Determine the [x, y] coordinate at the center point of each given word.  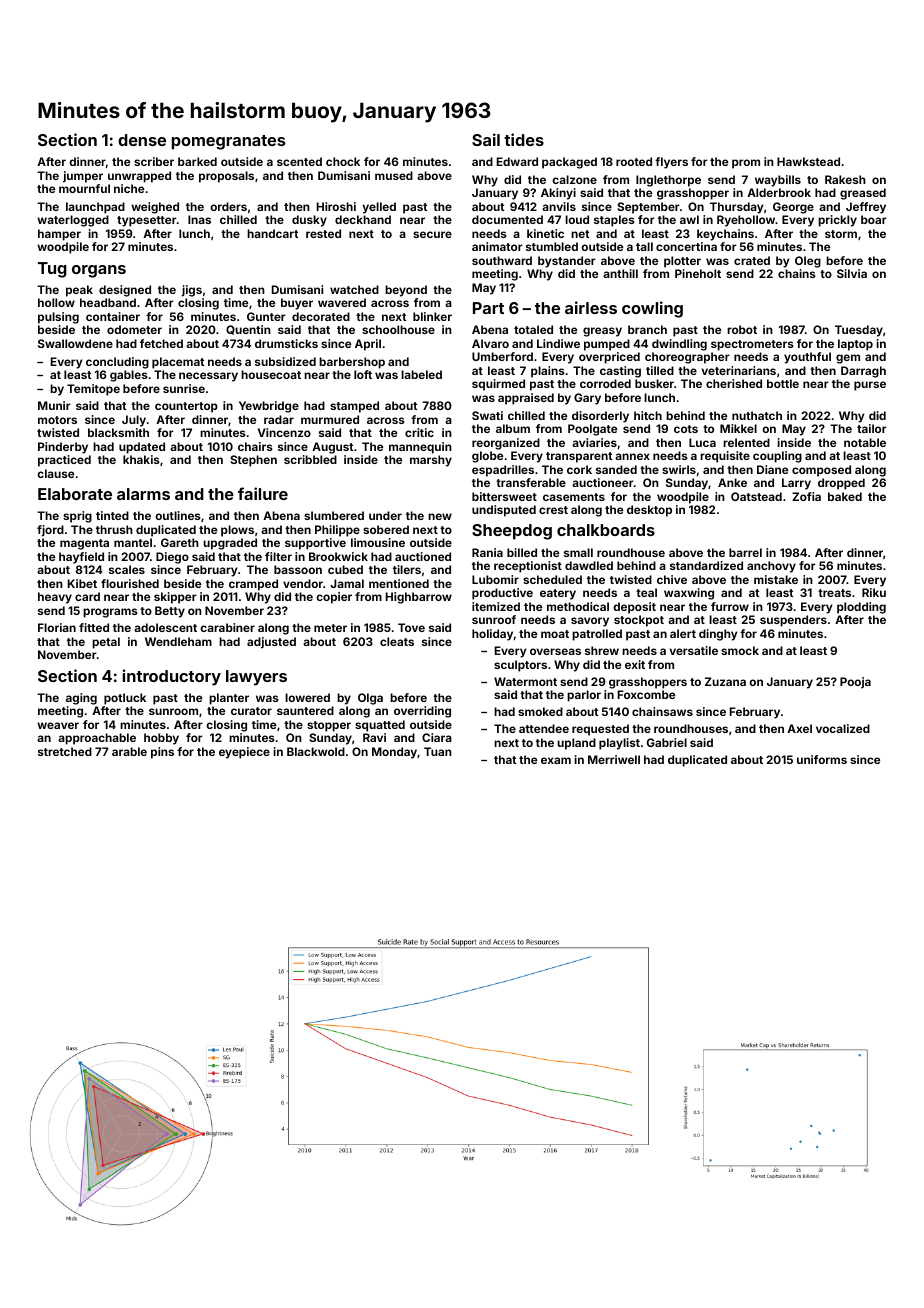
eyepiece [244, 753]
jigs [191, 291]
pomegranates [228, 142]
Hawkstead [808, 161]
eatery [558, 594]
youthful [807, 358]
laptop [855, 345]
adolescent [165, 627]
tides [524, 139]
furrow [730, 606]
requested [600, 730]
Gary [587, 399]
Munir [54, 405]
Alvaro [490, 343]
